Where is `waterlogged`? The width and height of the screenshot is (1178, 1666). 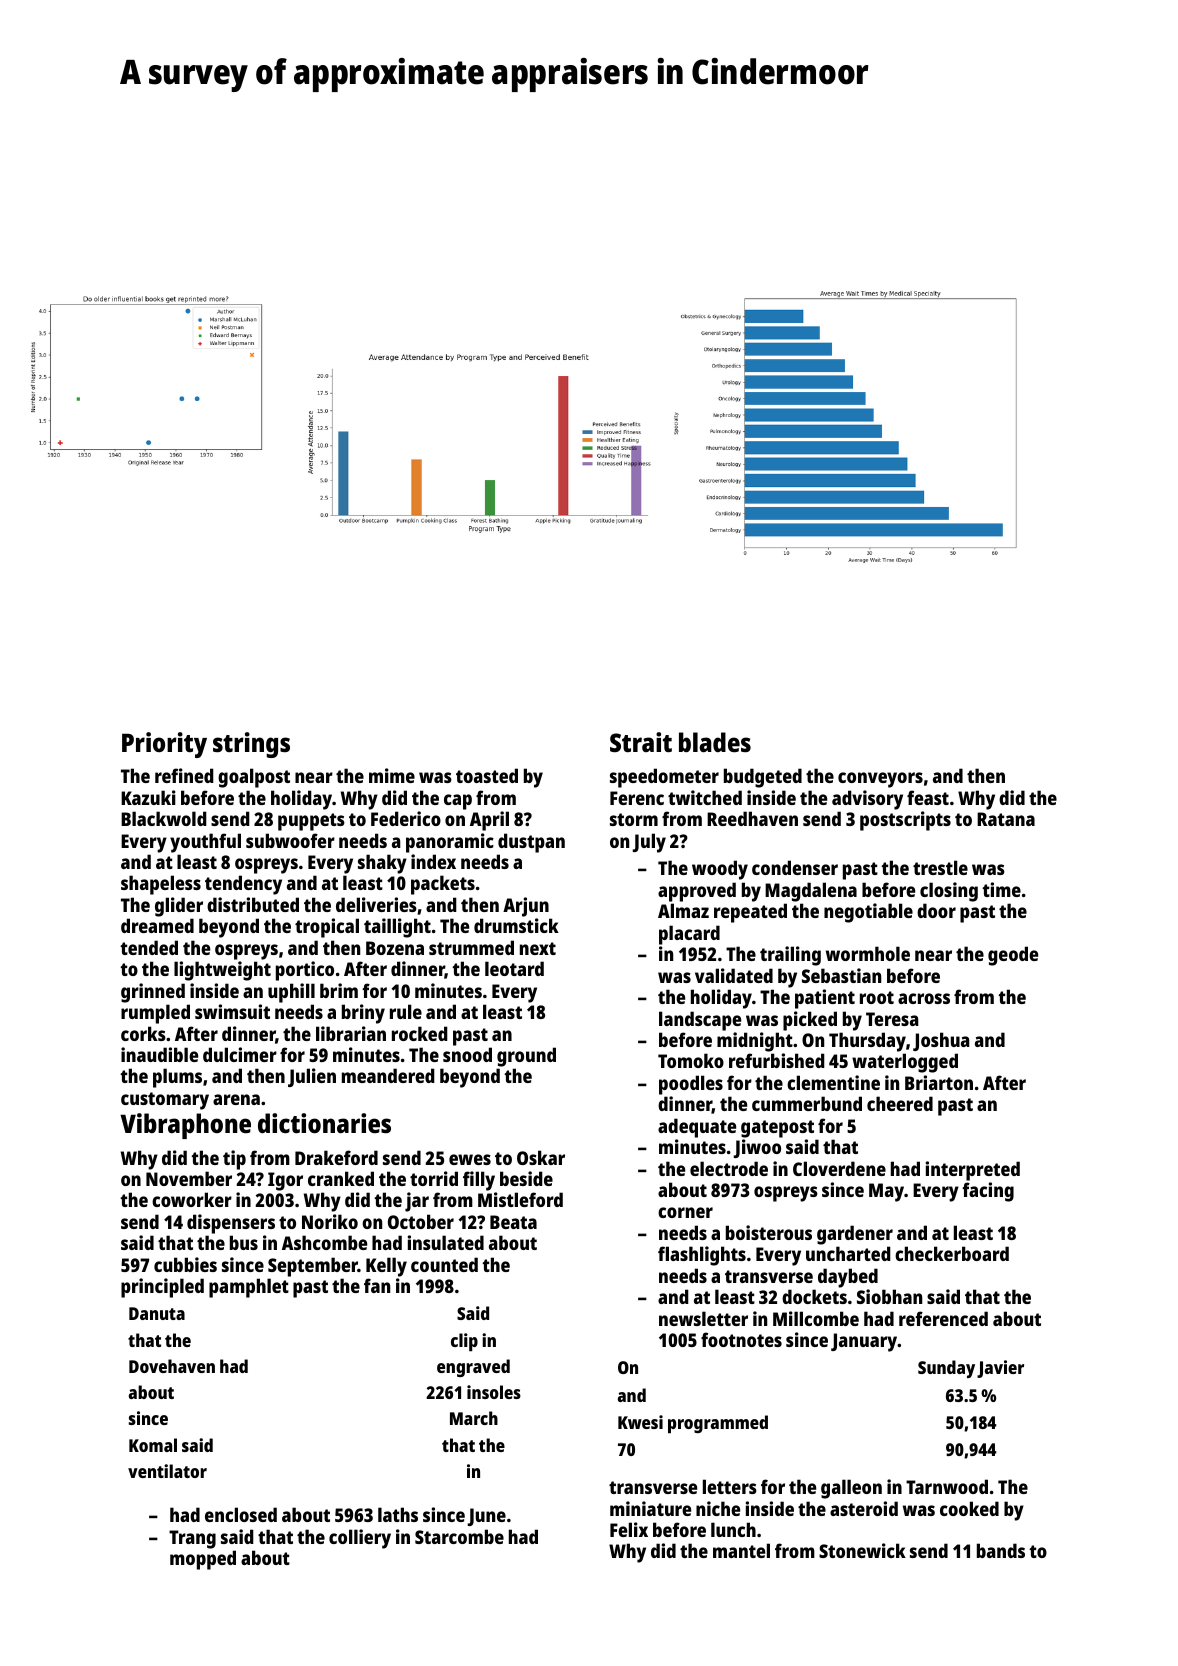 waterlogged is located at coordinates (905, 1063).
